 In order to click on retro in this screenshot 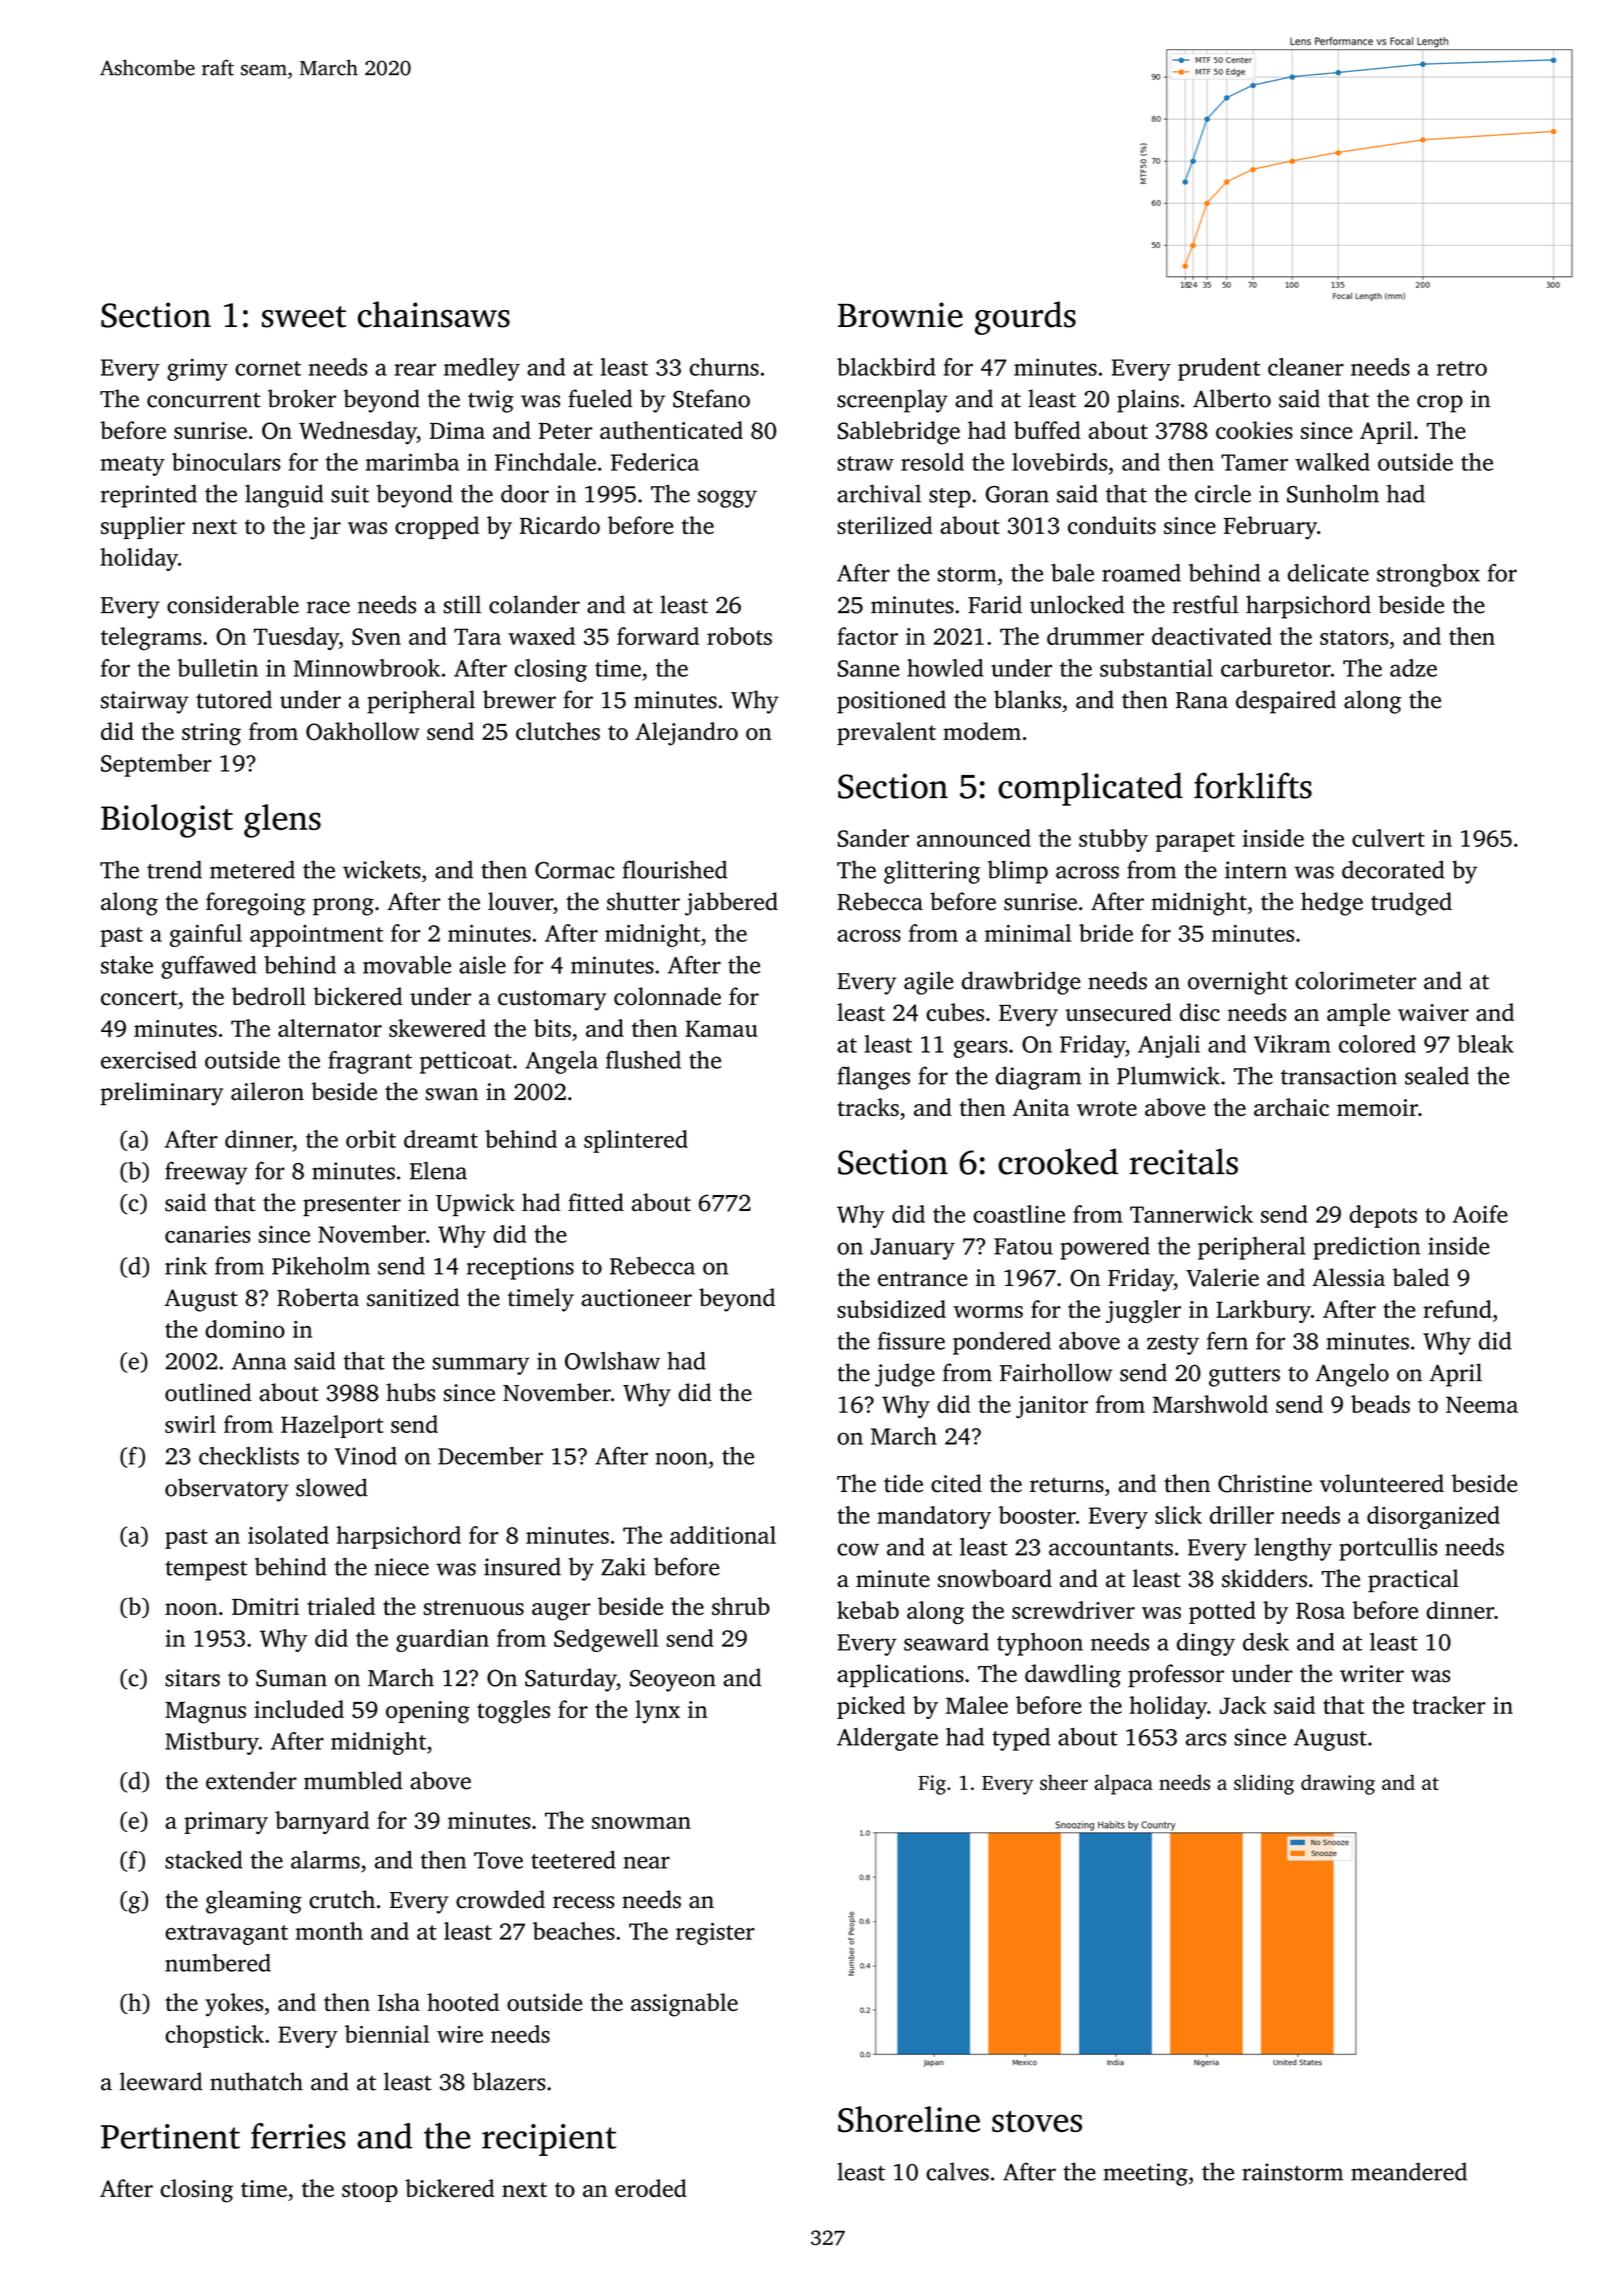, I will do `click(1462, 368)`.
